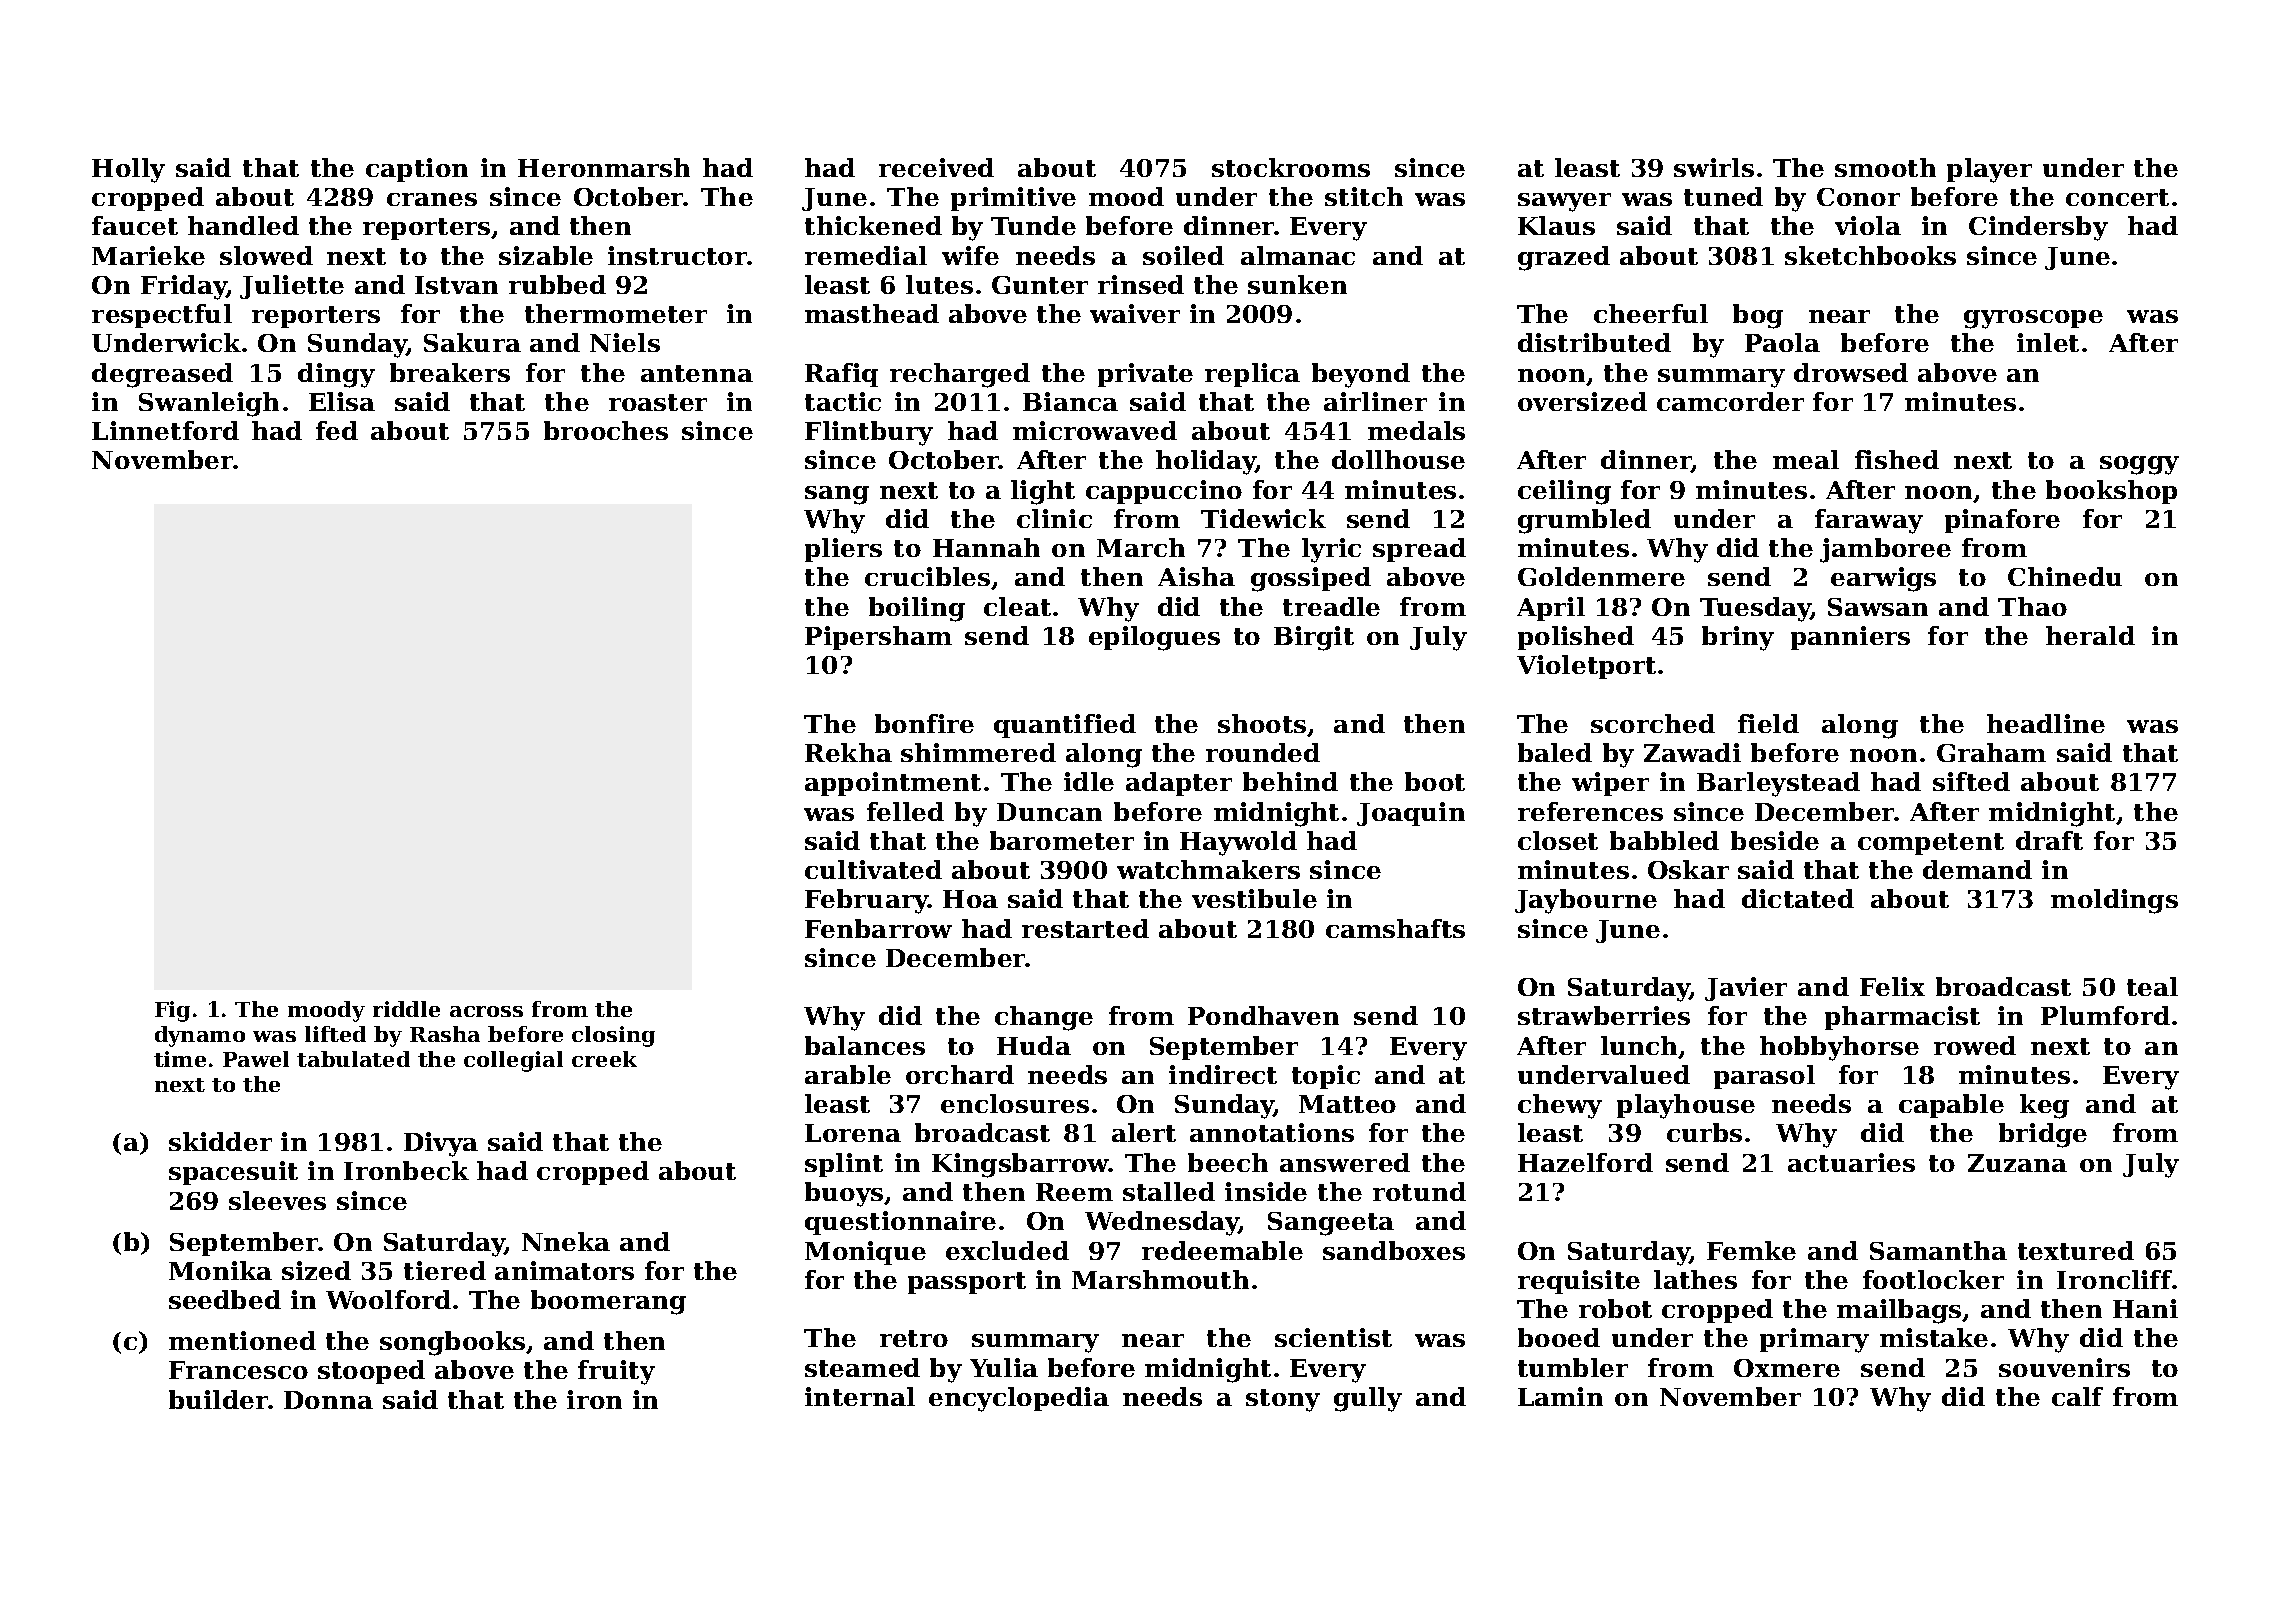  Describe the element at coordinates (1183, 255) in the document. I see `soiled` at that location.
